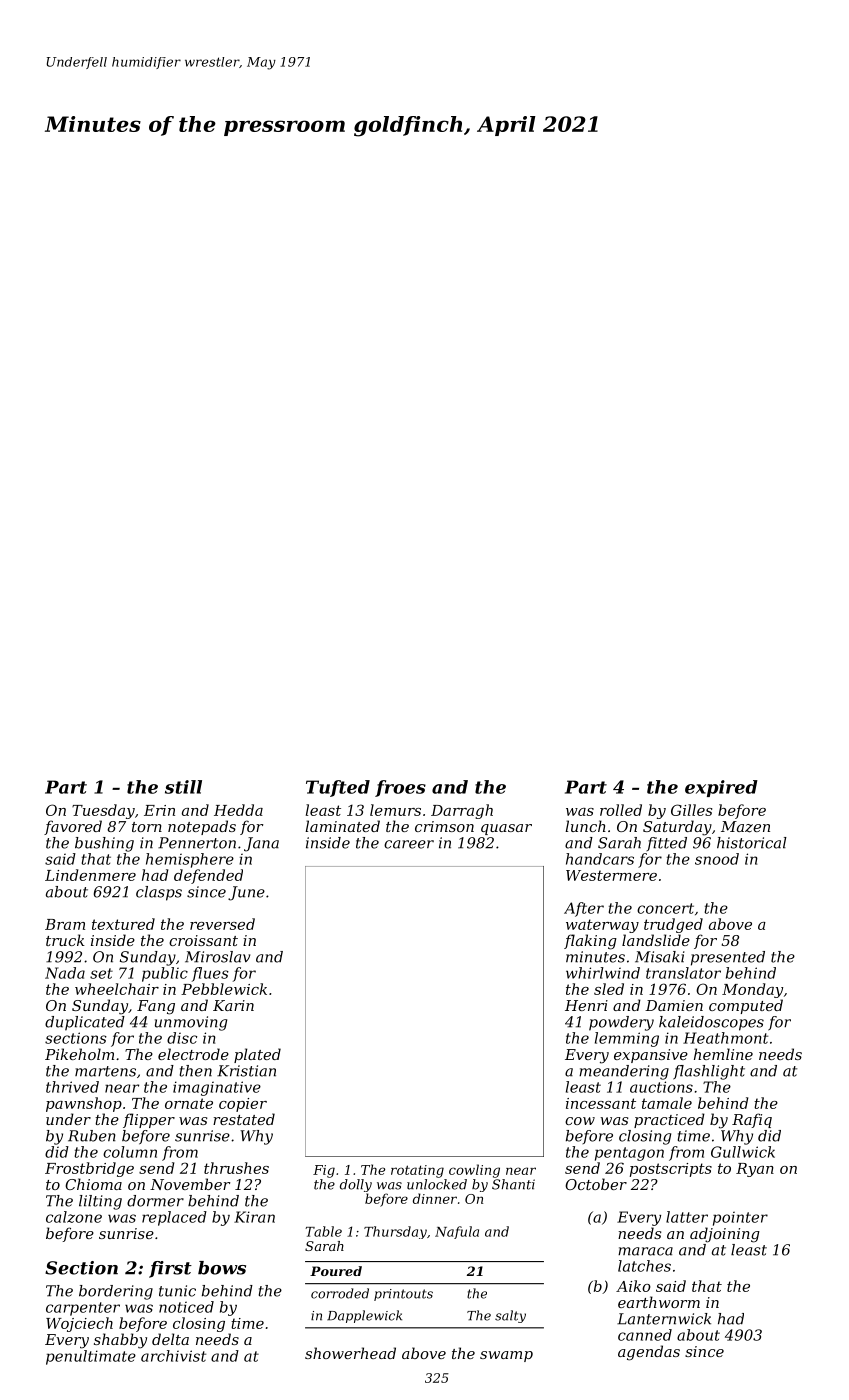  What do you see at coordinates (717, 859) in the screenshot?
I see `snood` at bounding box center [717, 859].
